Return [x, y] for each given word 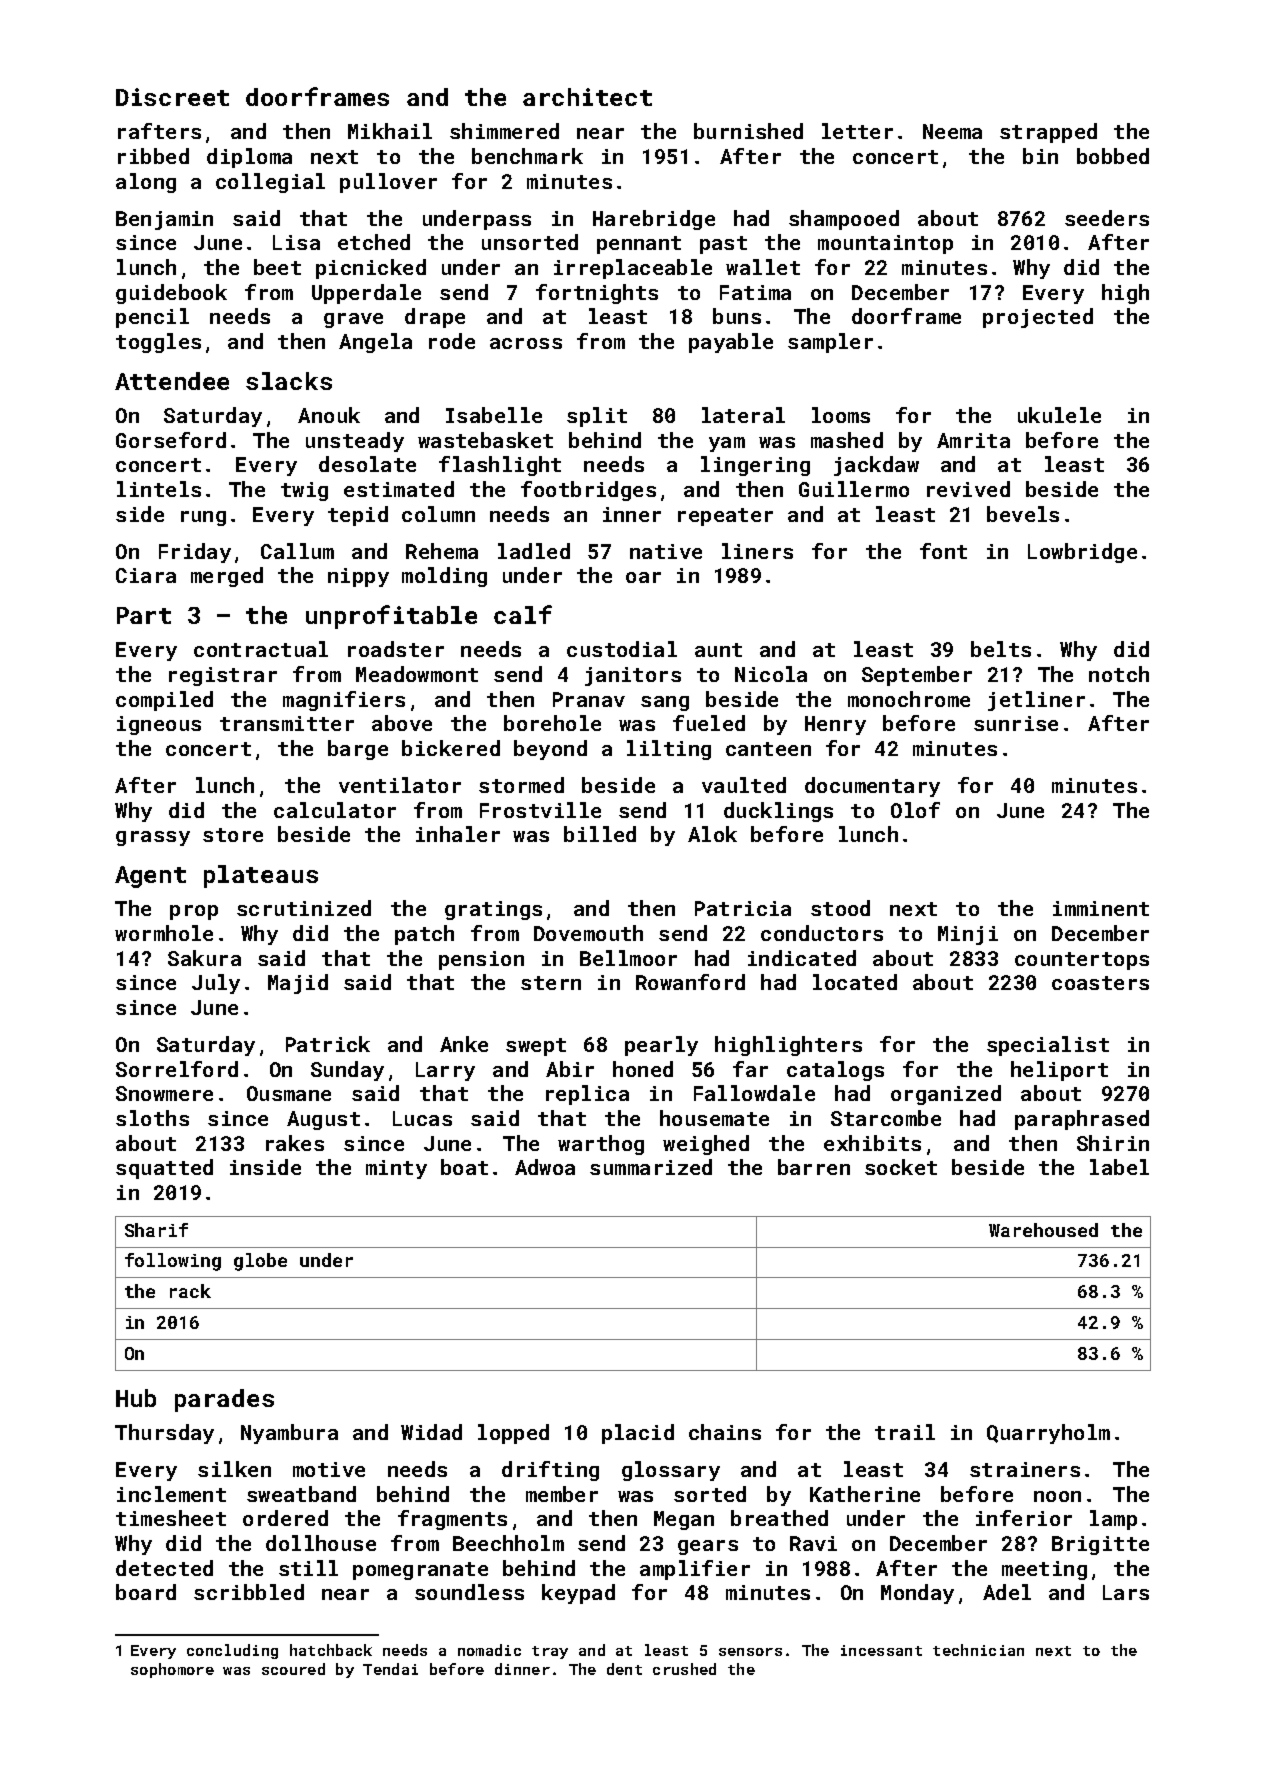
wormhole [164, 933]
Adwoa [545, 1167]
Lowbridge [1082, 553]
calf [523, 614]
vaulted [744, 785]
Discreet [172, 97]
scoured [293, 1669]
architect [587, 97]
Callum [297, 551]
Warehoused [1043, 1230]
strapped [1048, 133]
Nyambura [289, 1434]
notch [1119, 674]
